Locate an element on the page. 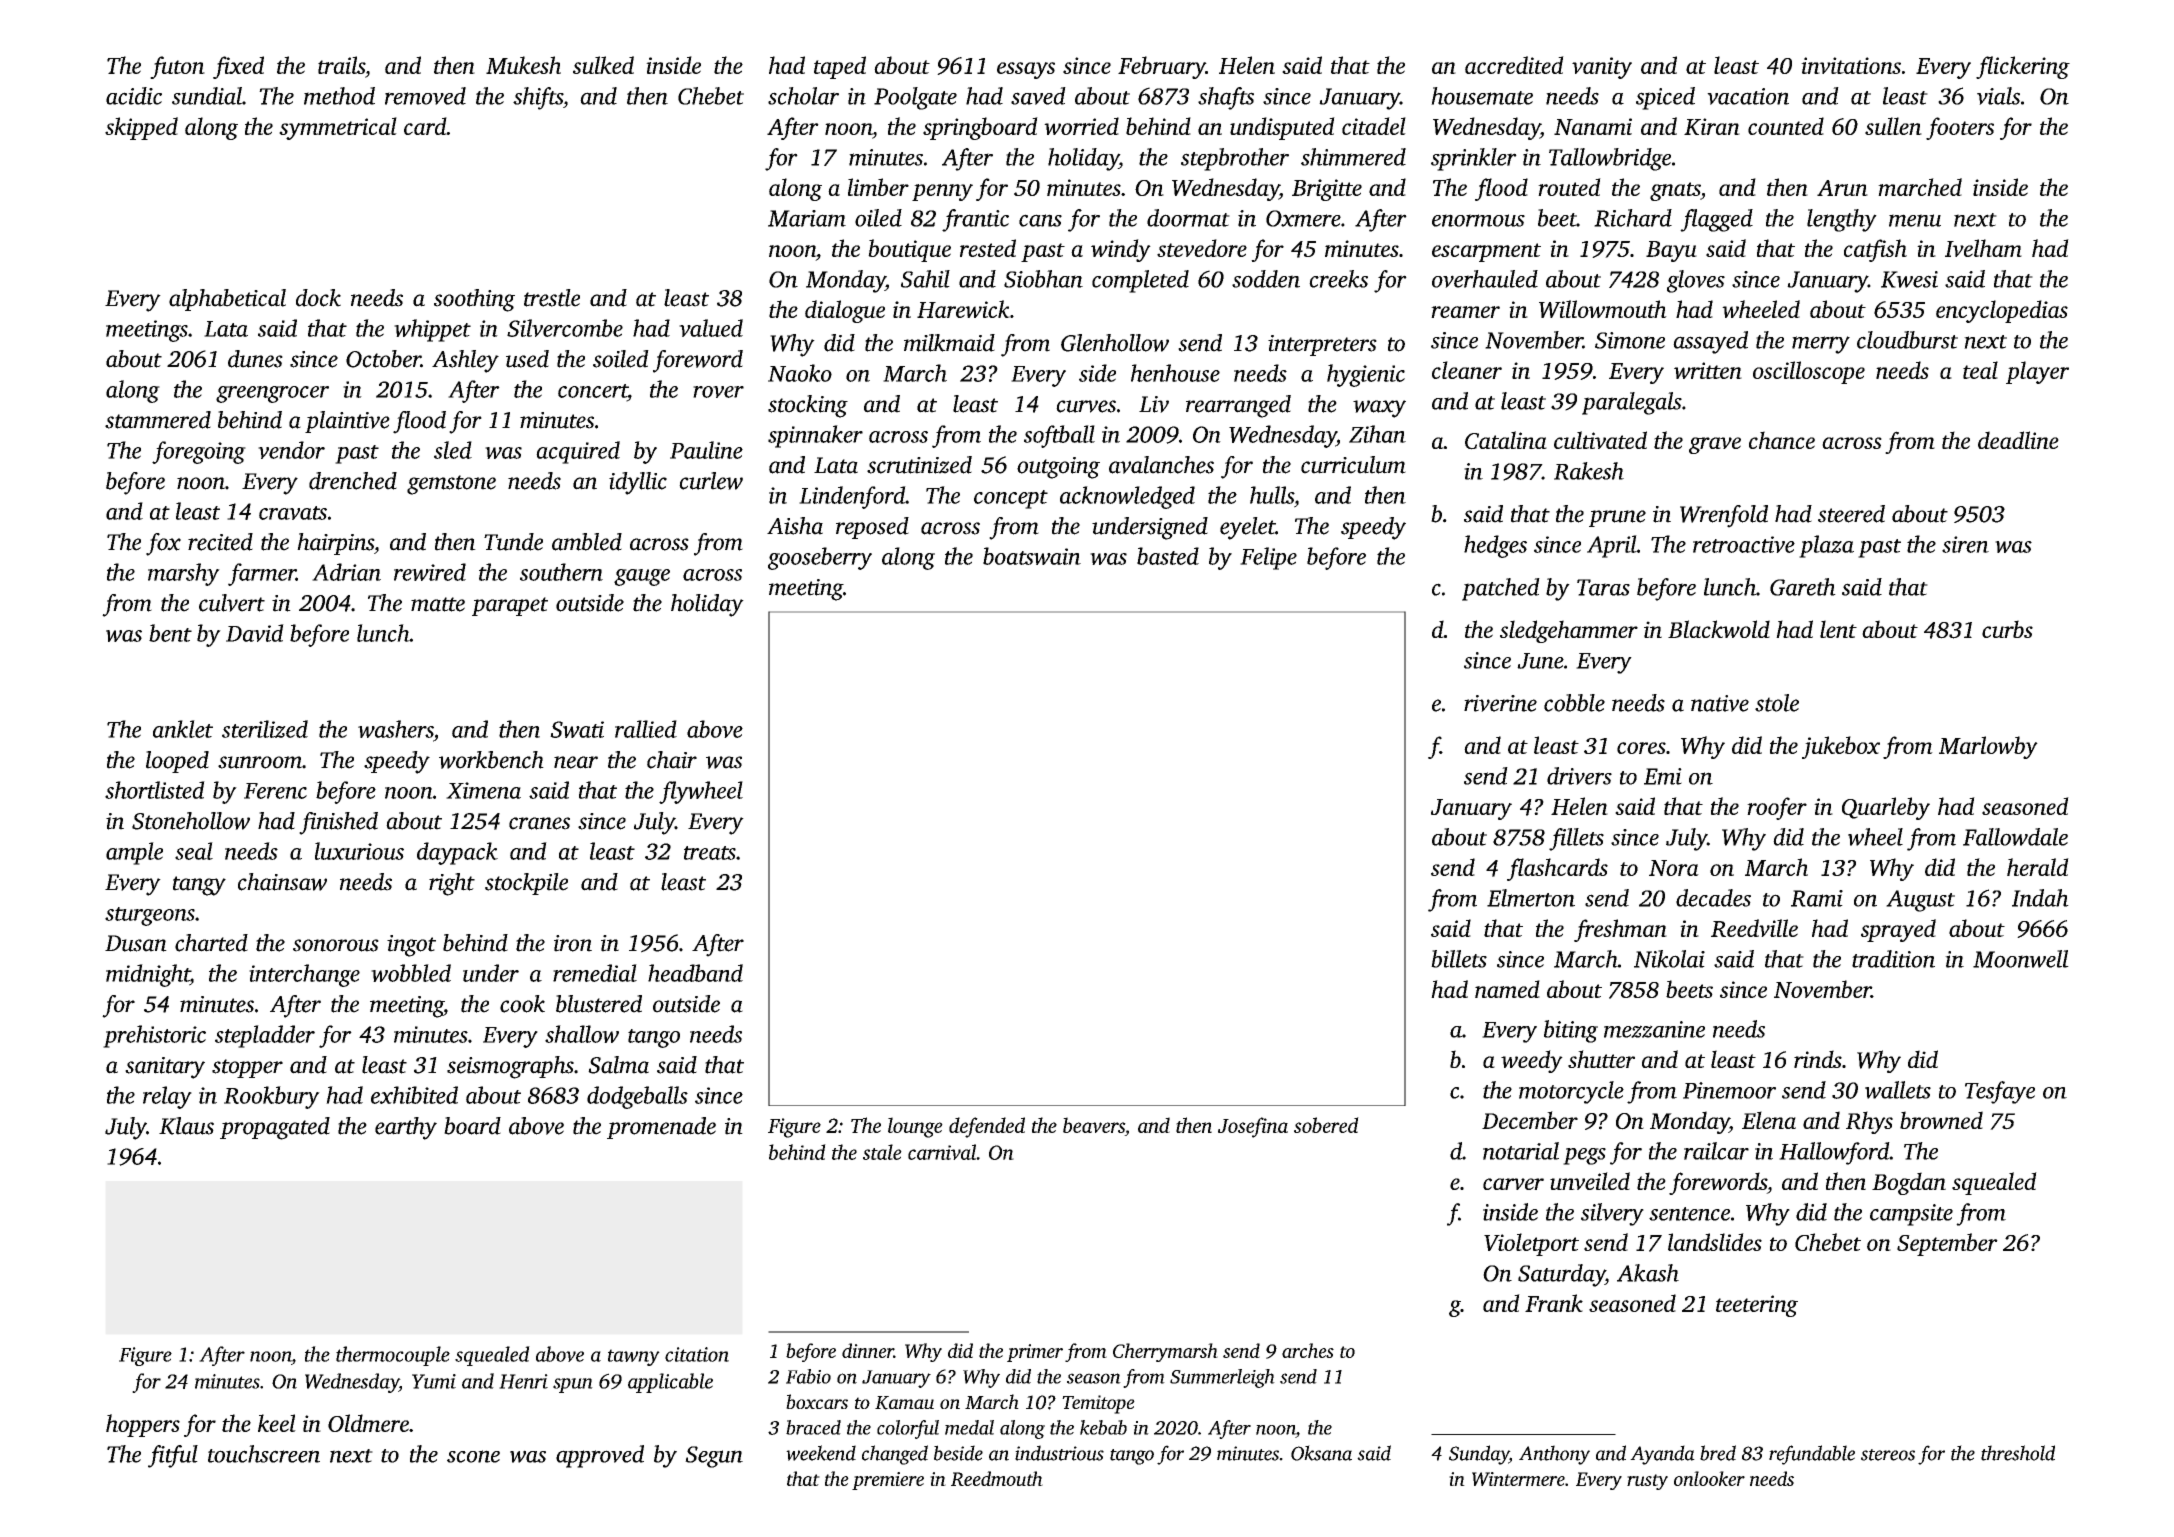 This page has height=1537, width=2174. Liv is located at coordinates (1154, 404).
